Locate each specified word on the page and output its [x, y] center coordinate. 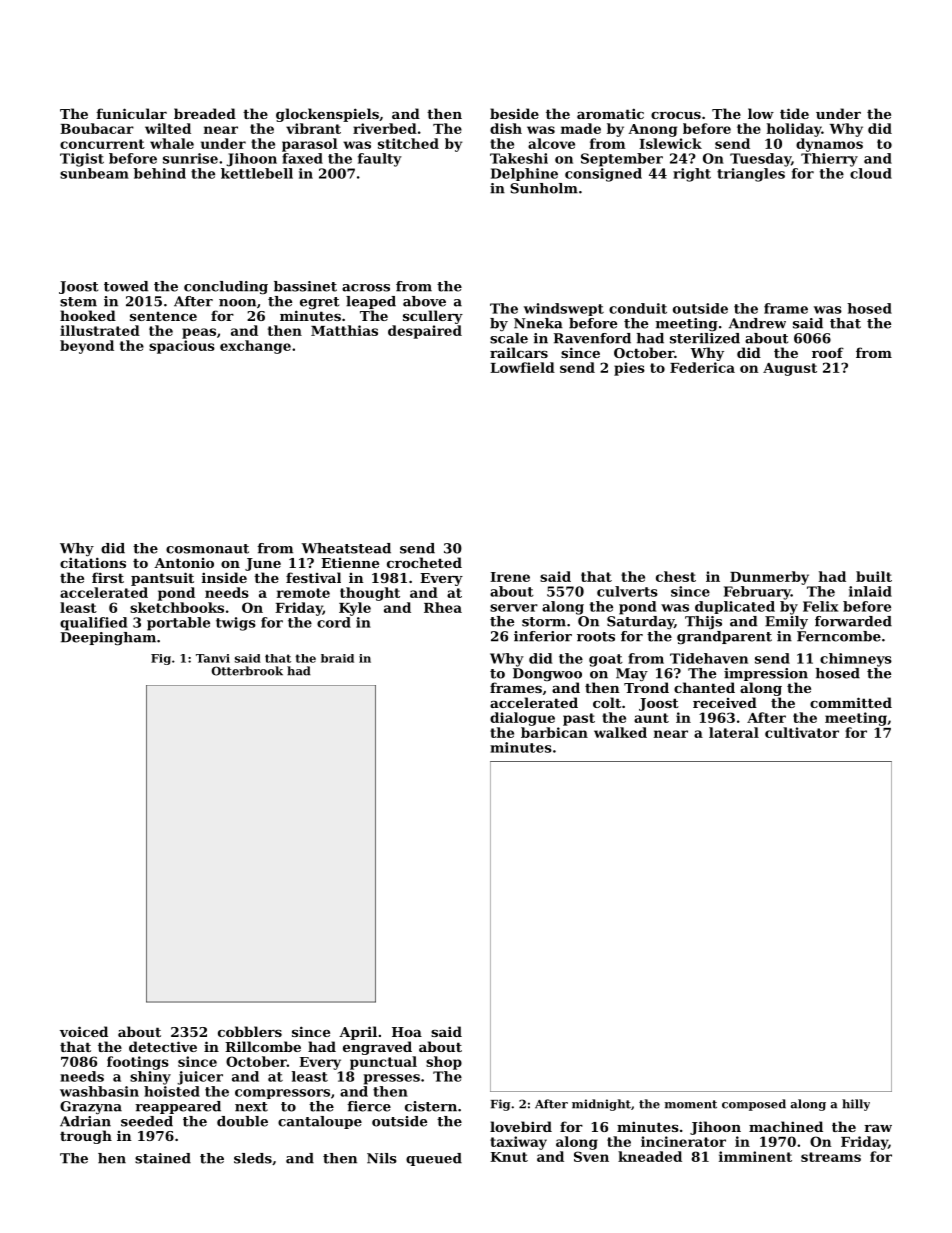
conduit [638, 308]
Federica [702, 367]
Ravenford [592, 338]
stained [163, 1158]
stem [78, 302]
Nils [382, 1158]
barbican [554, 732]
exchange [255, 347]
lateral [734, 732]
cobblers [250, 1031]
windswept [564, 309]
